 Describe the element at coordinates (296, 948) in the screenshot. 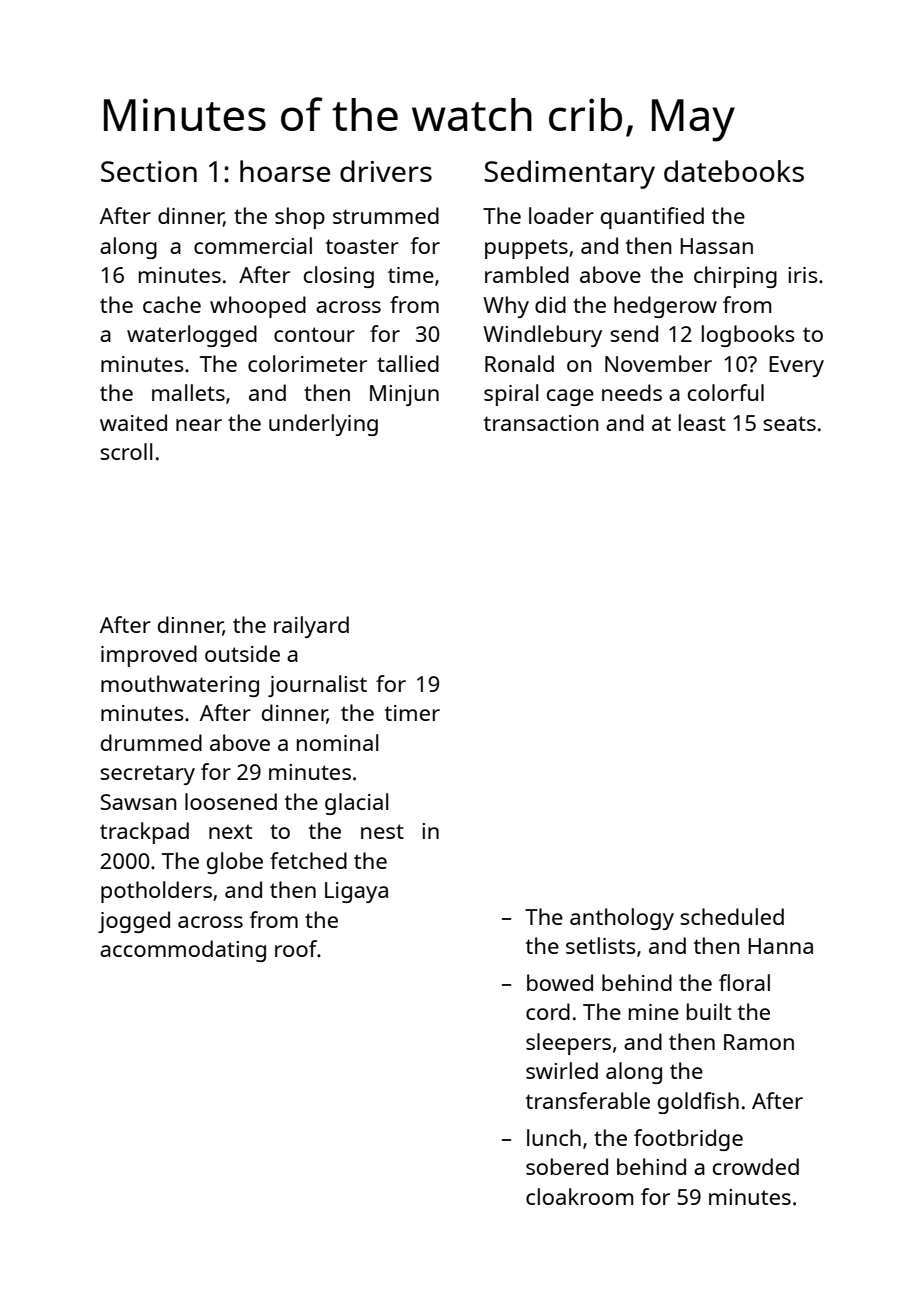

I see `roof` at that location.
